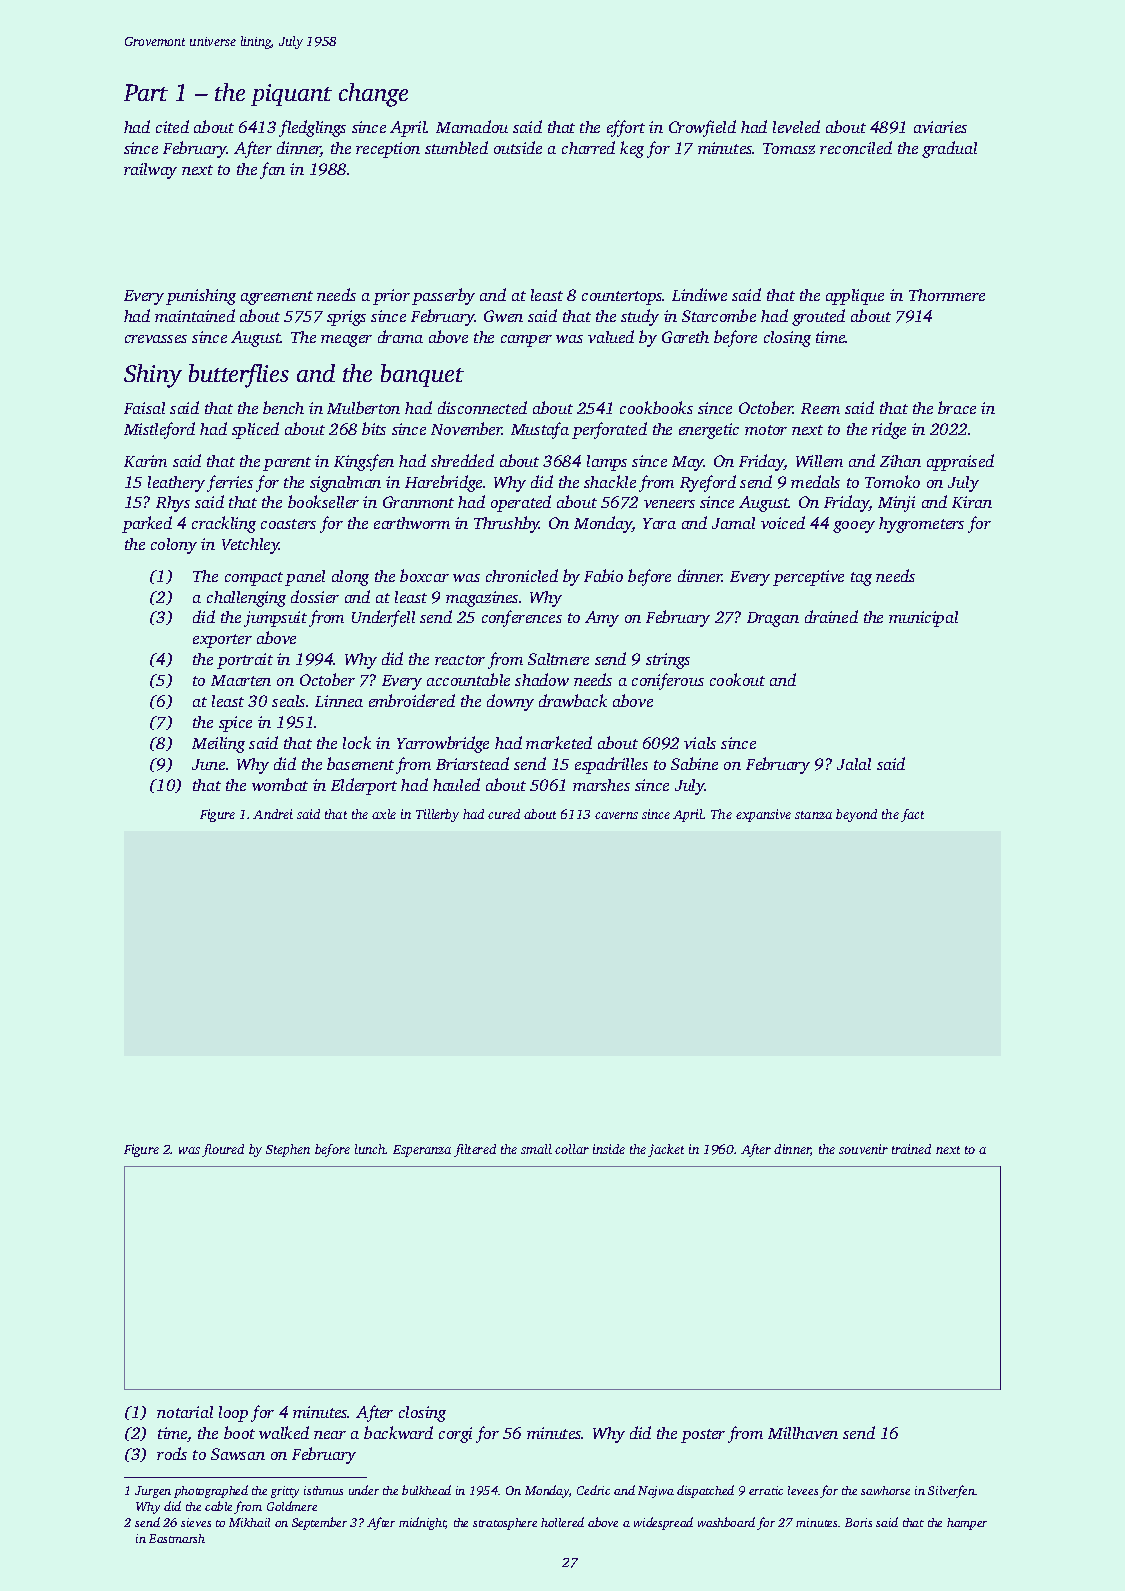 This document has height=1591, width=1125. I want to click on widespread, so click(663, 1523).
